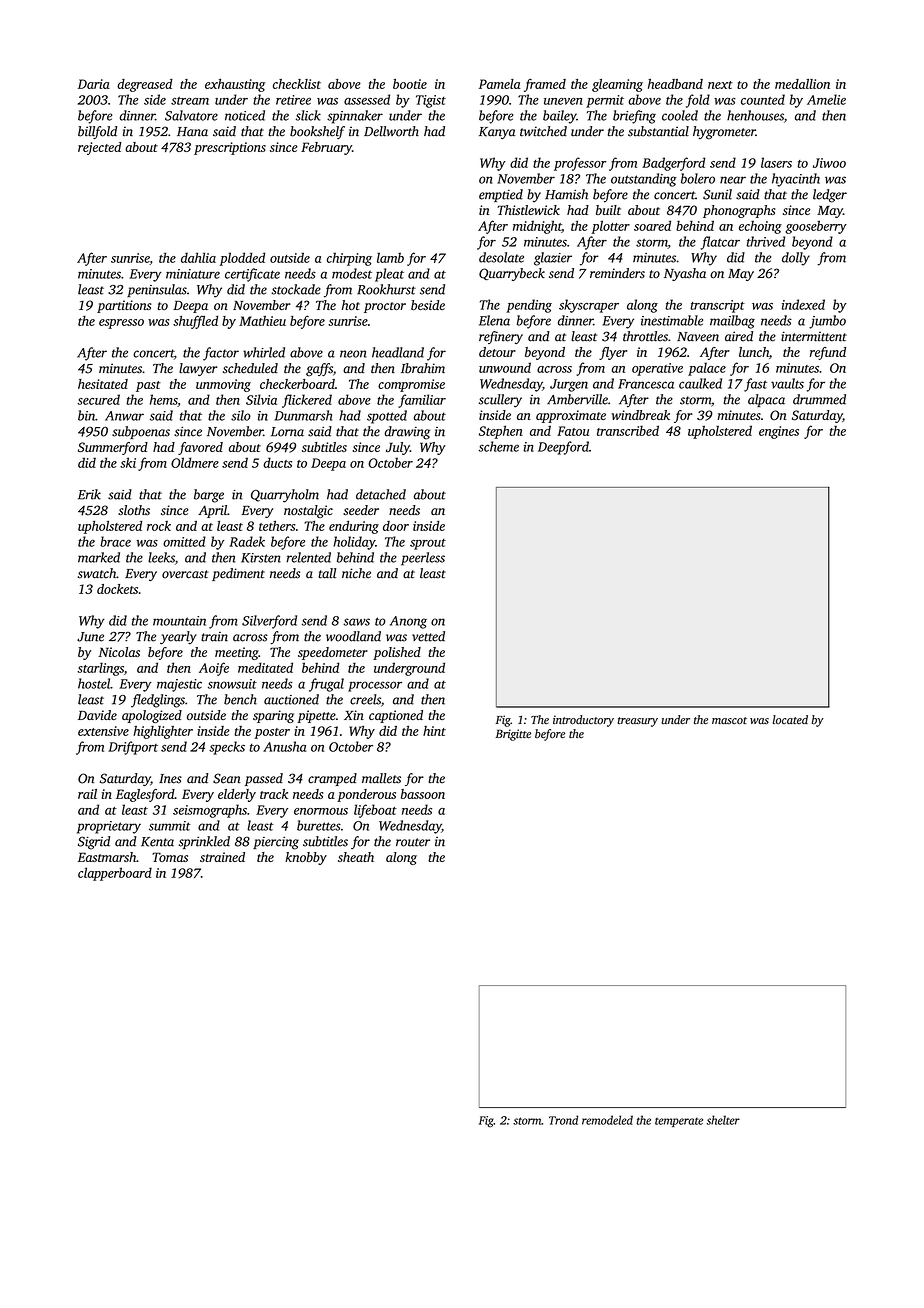  I want to click on remodeled, so click(607, 1120).
